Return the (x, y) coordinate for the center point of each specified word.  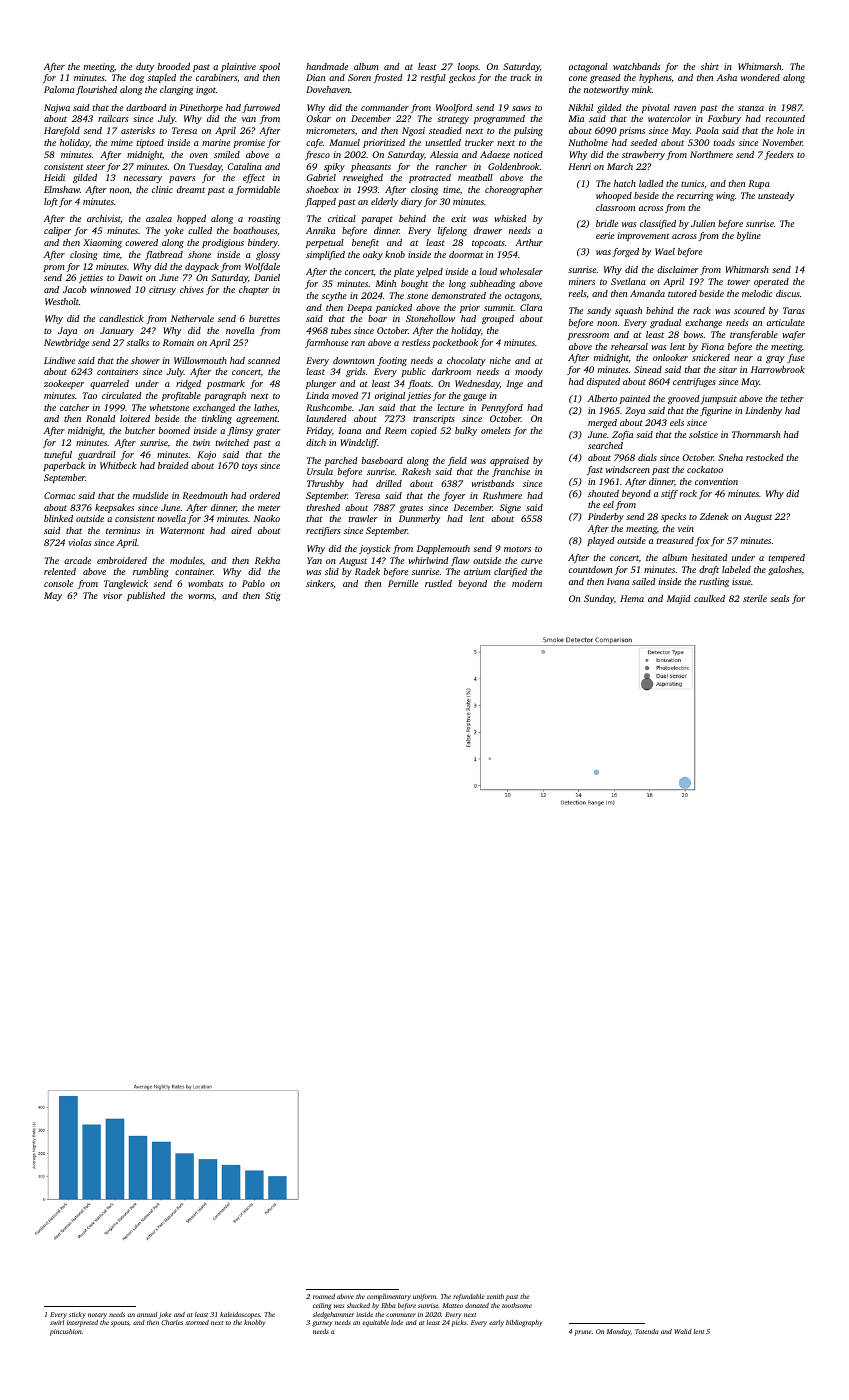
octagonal (588, 67)
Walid (683, 1331)
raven (685, 108)
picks (458, 1323)
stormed (197, 1322)
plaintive (238, 67)
